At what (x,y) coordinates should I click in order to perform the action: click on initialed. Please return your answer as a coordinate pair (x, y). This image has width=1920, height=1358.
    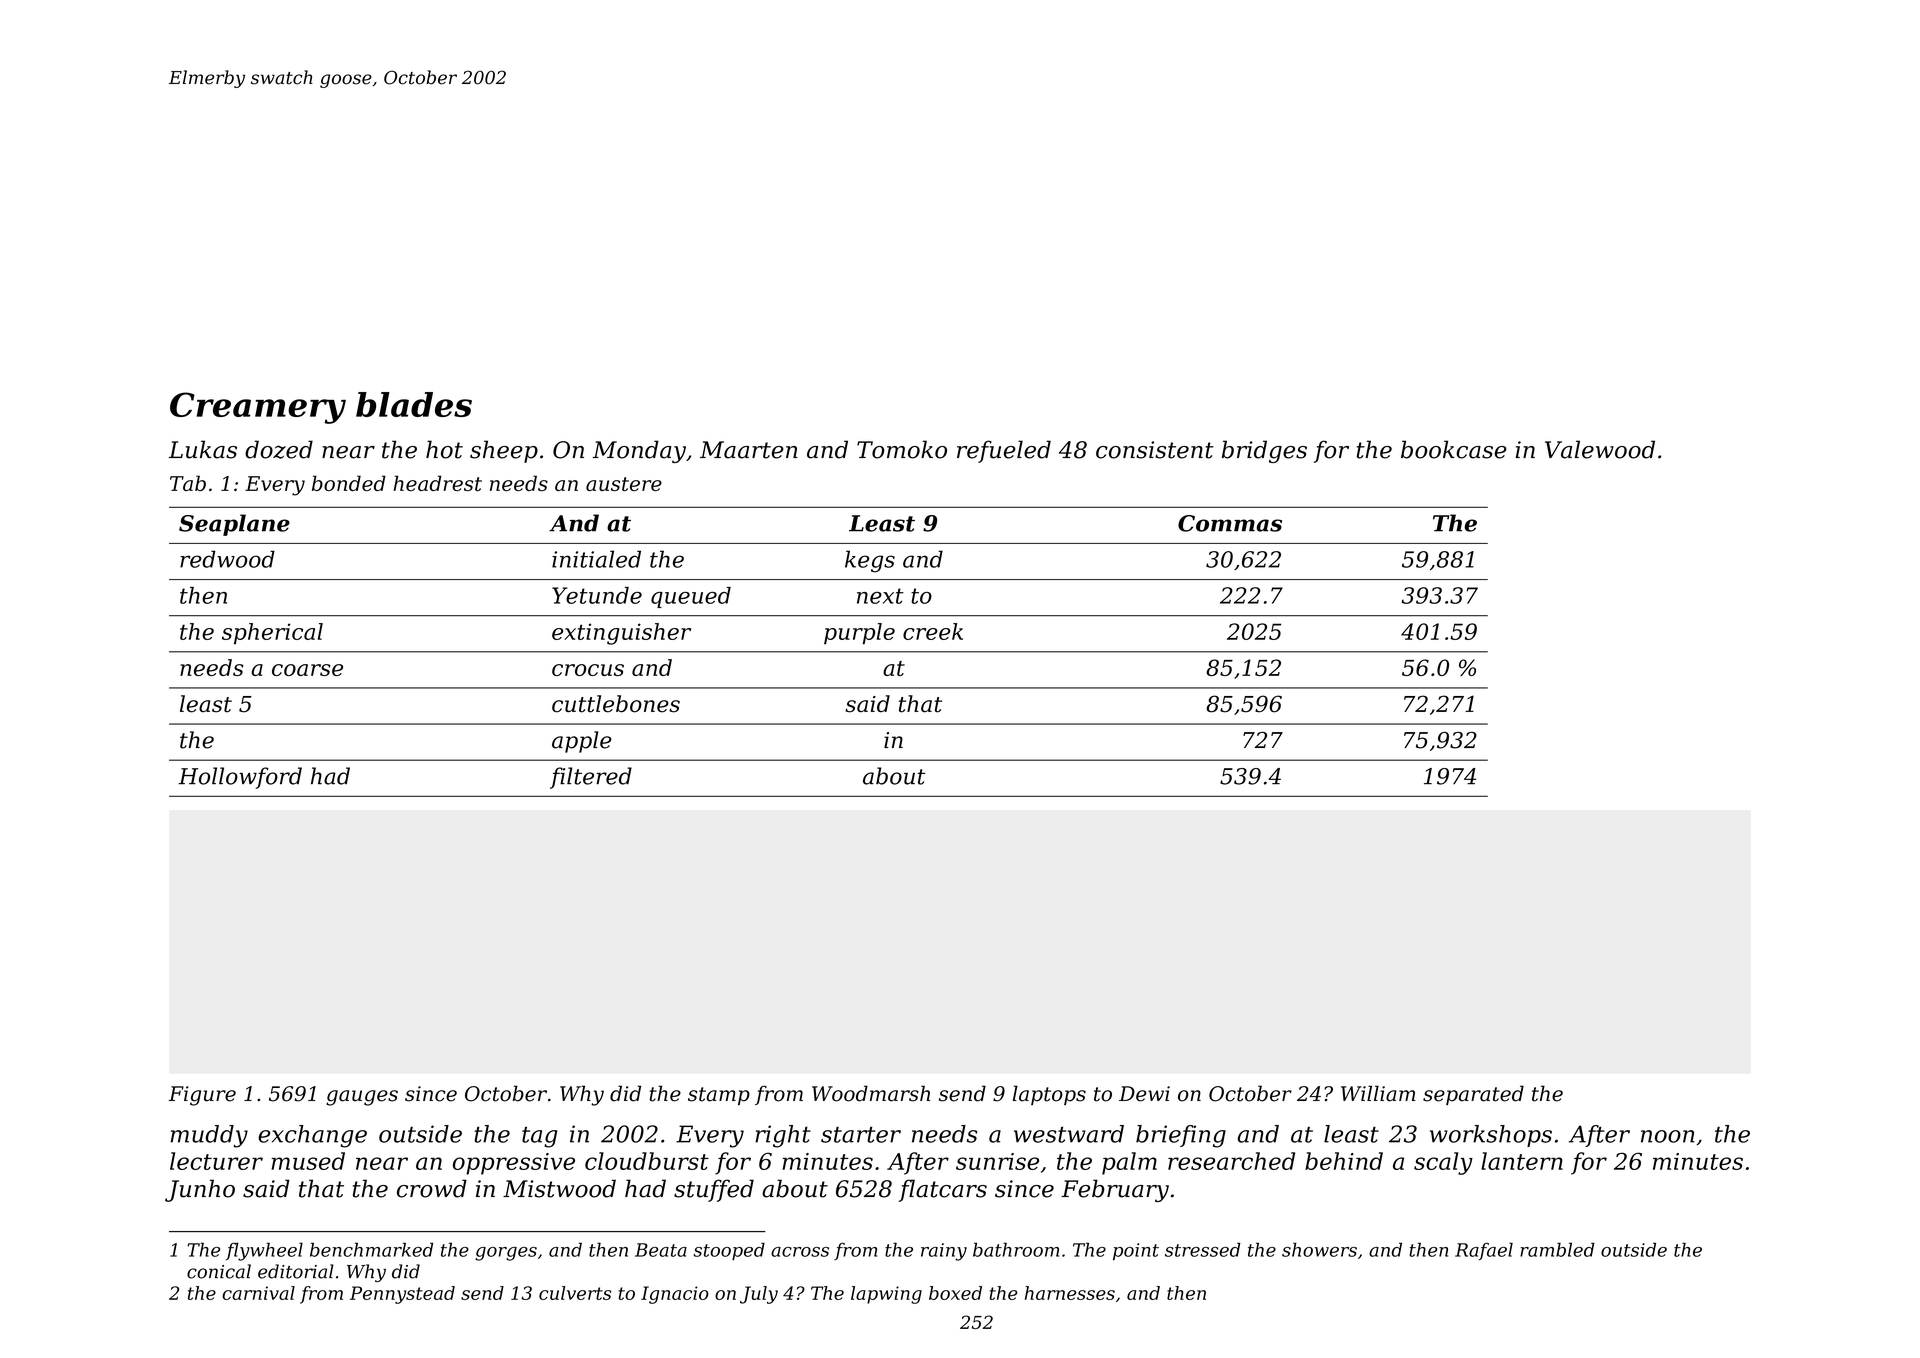
    Looking at the image, I should click on (596, 559).
